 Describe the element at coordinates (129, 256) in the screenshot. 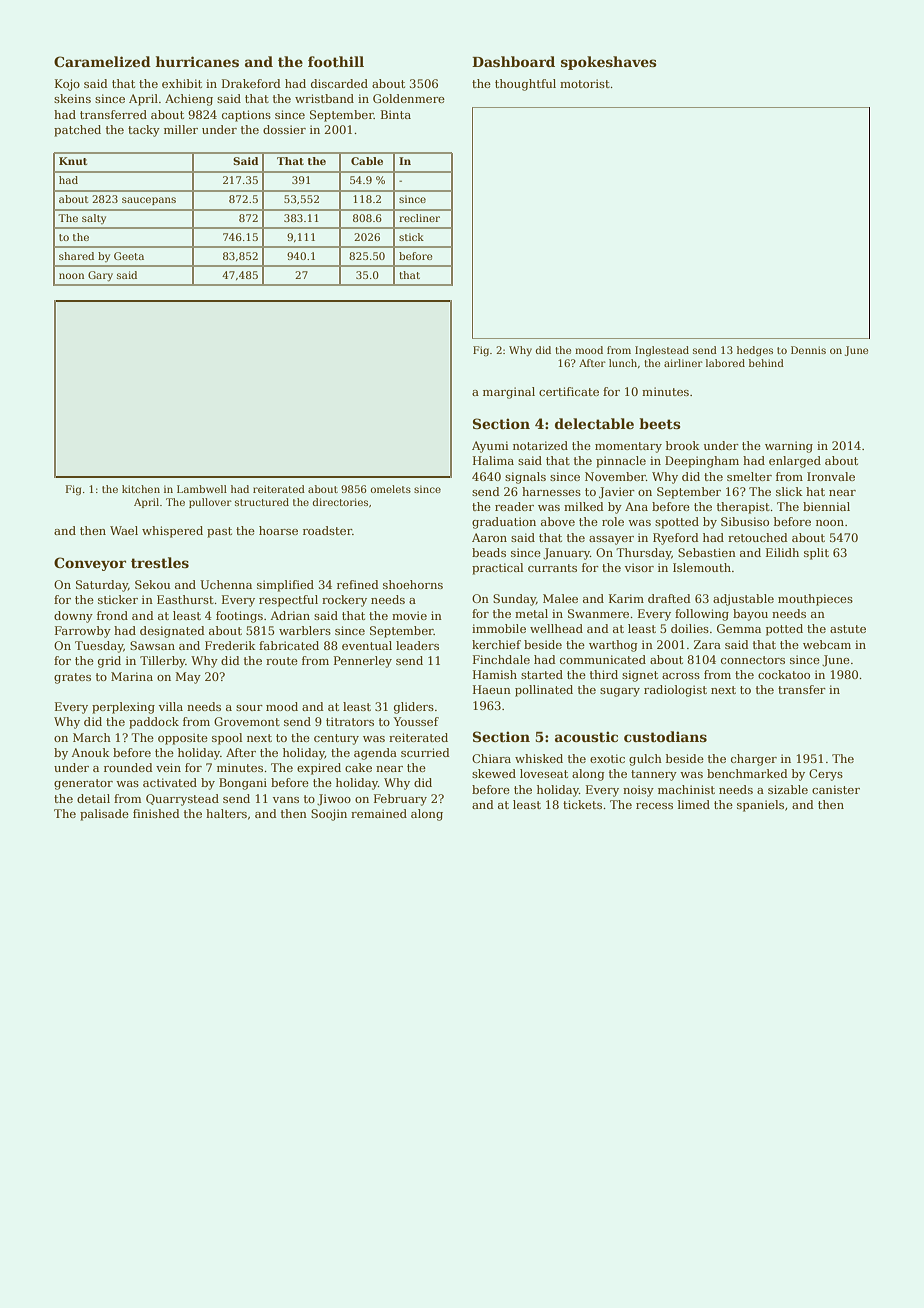

I see `Geeta` at that location.
